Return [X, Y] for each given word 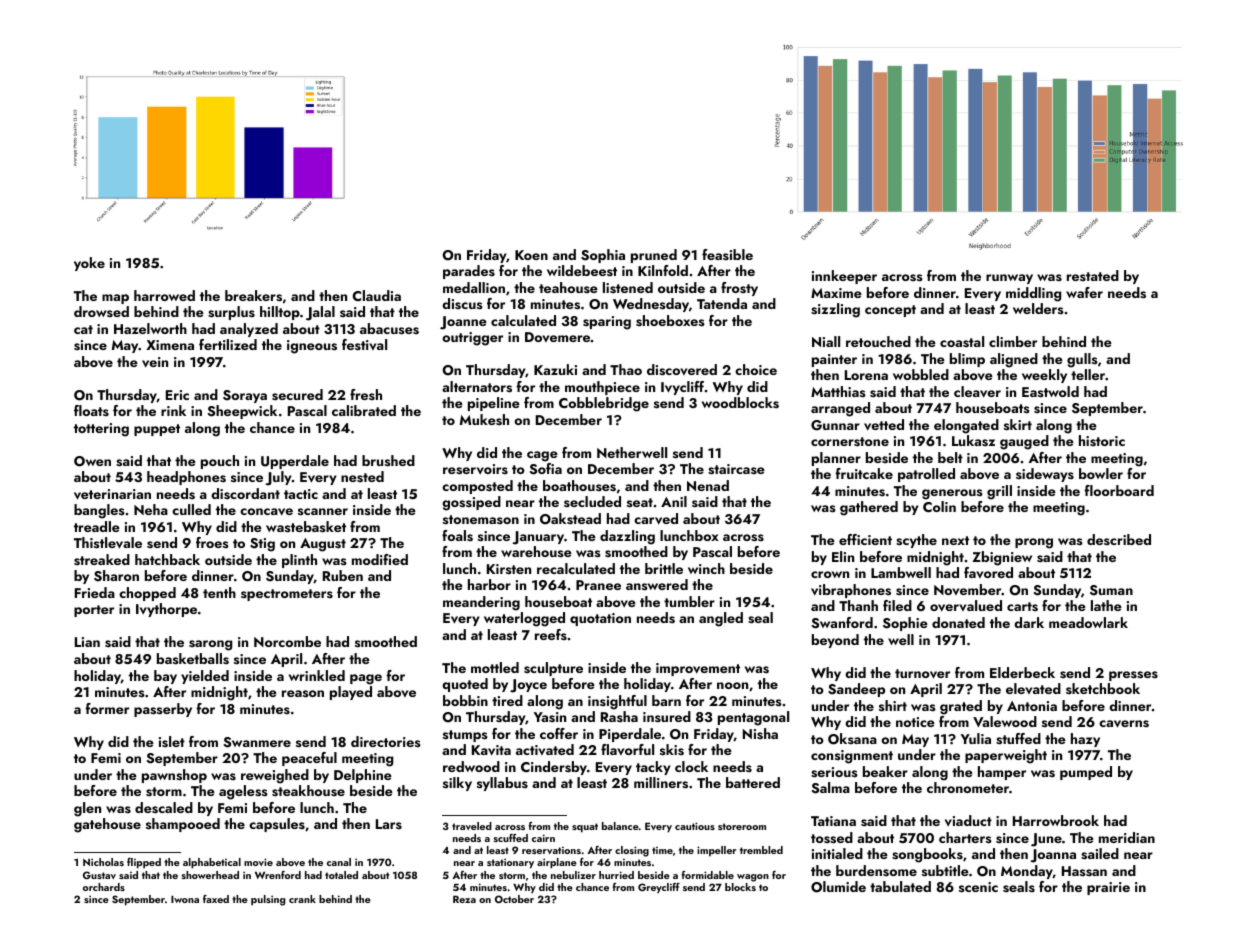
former [107, 708]
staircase [736, 469]
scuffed [511, 838]
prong [1034, 543]
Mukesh [484, 420]
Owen [92, 461]
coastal [962, 342]
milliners [661, 783]
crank [302, 899]
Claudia [376, 295]
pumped [1086, 773]
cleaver [977, 392]
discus [462, 304]
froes [212, 542]
